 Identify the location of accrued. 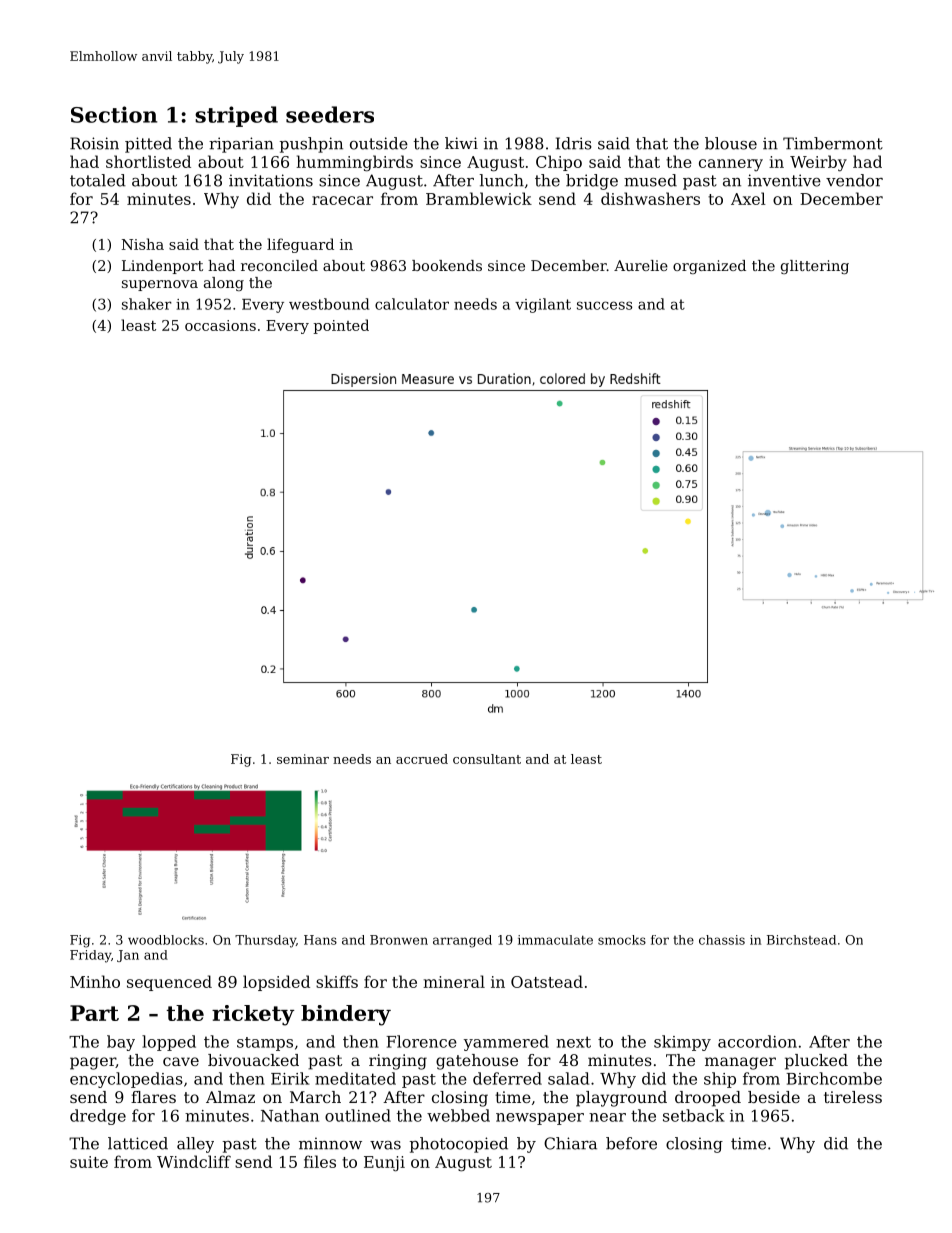
(422, 759).
